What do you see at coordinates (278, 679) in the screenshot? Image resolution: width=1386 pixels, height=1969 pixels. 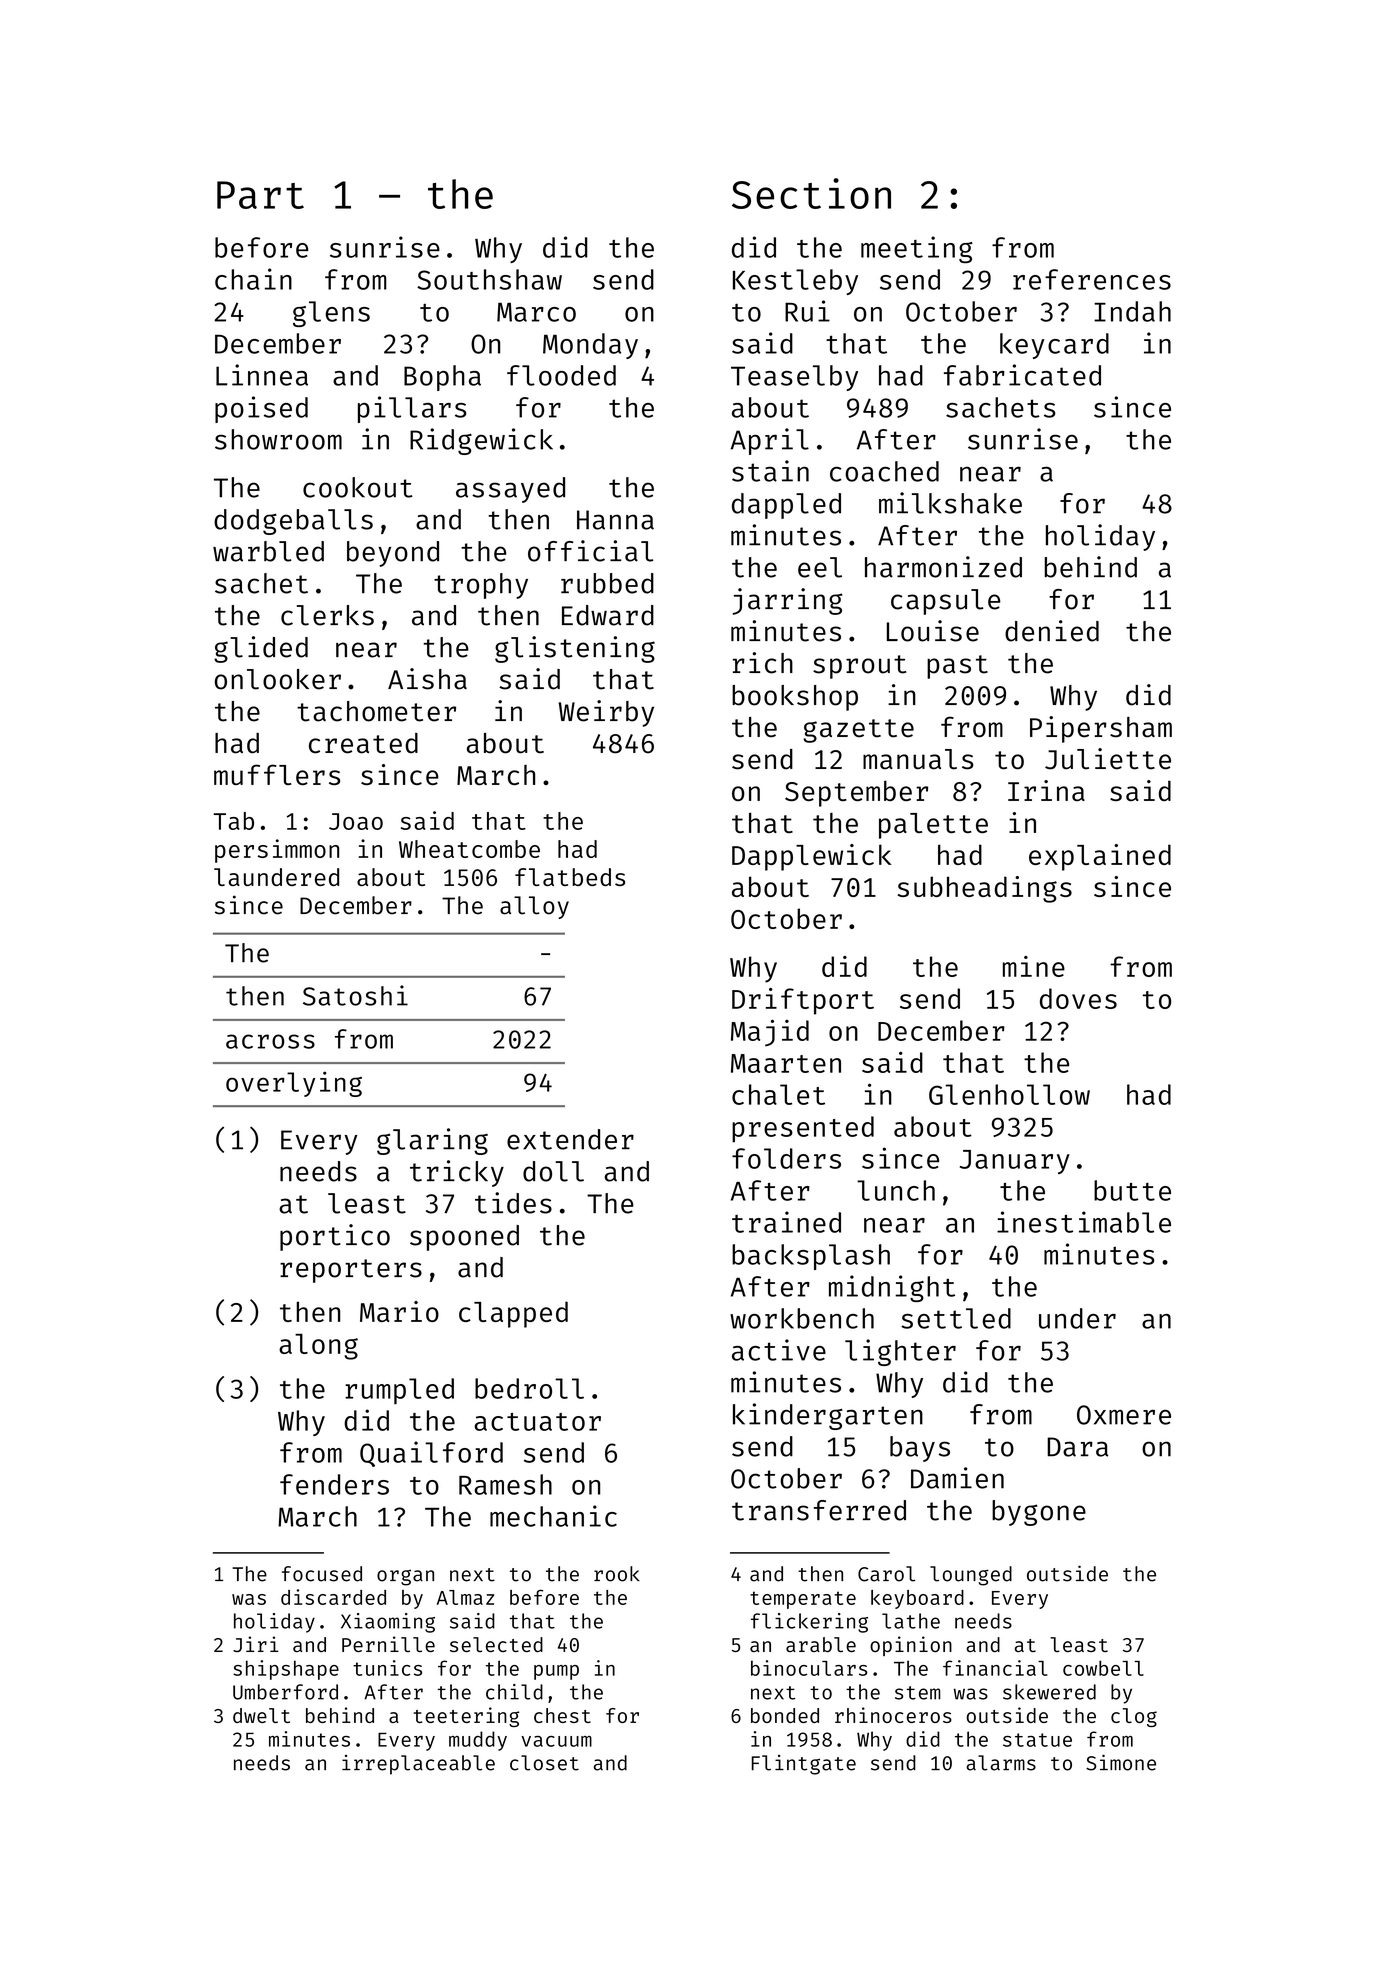 I see `onlooker` at bounding box center [278, 679].
